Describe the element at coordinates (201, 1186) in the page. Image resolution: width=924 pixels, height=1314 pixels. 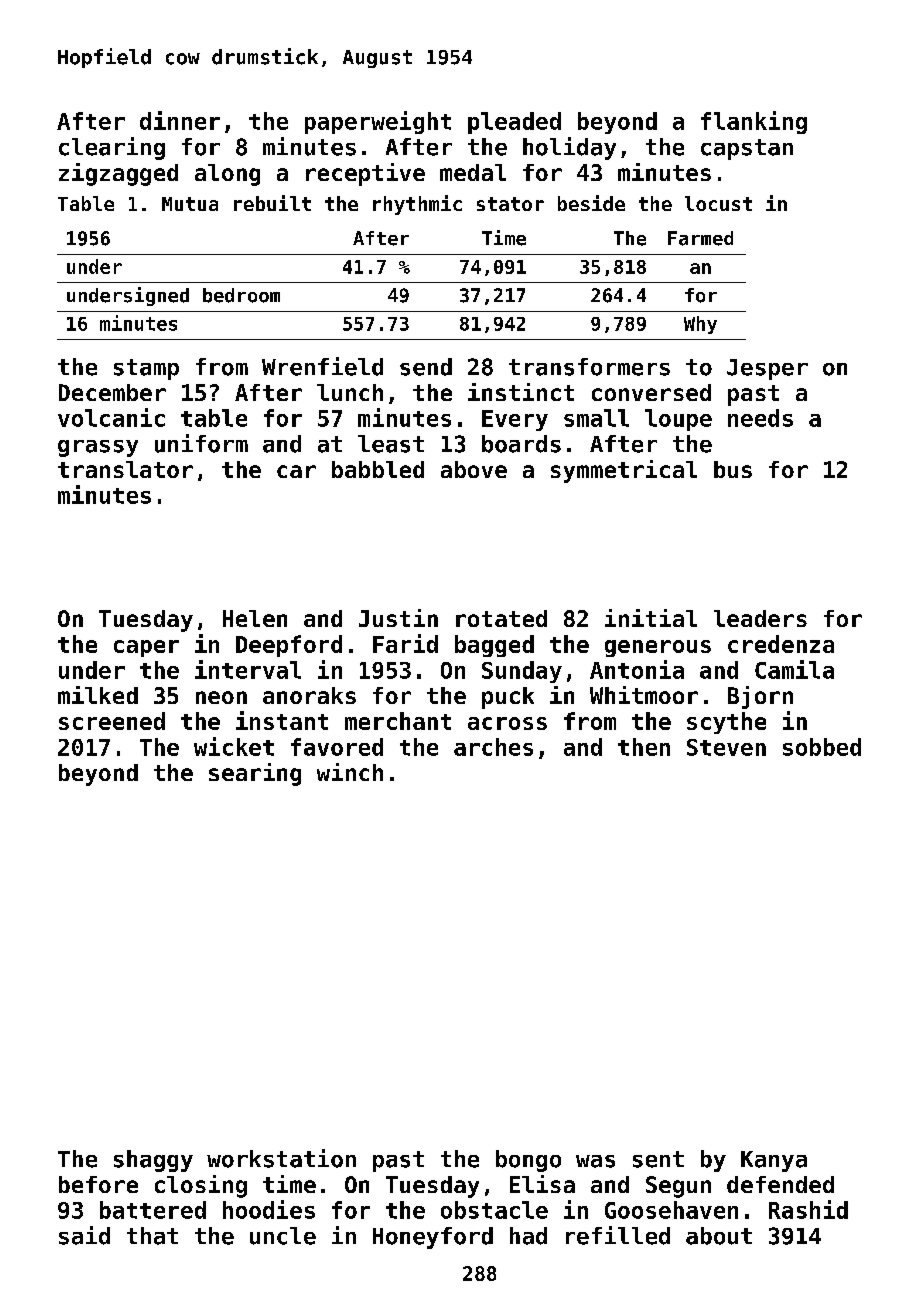
I see `closing` at that location.
